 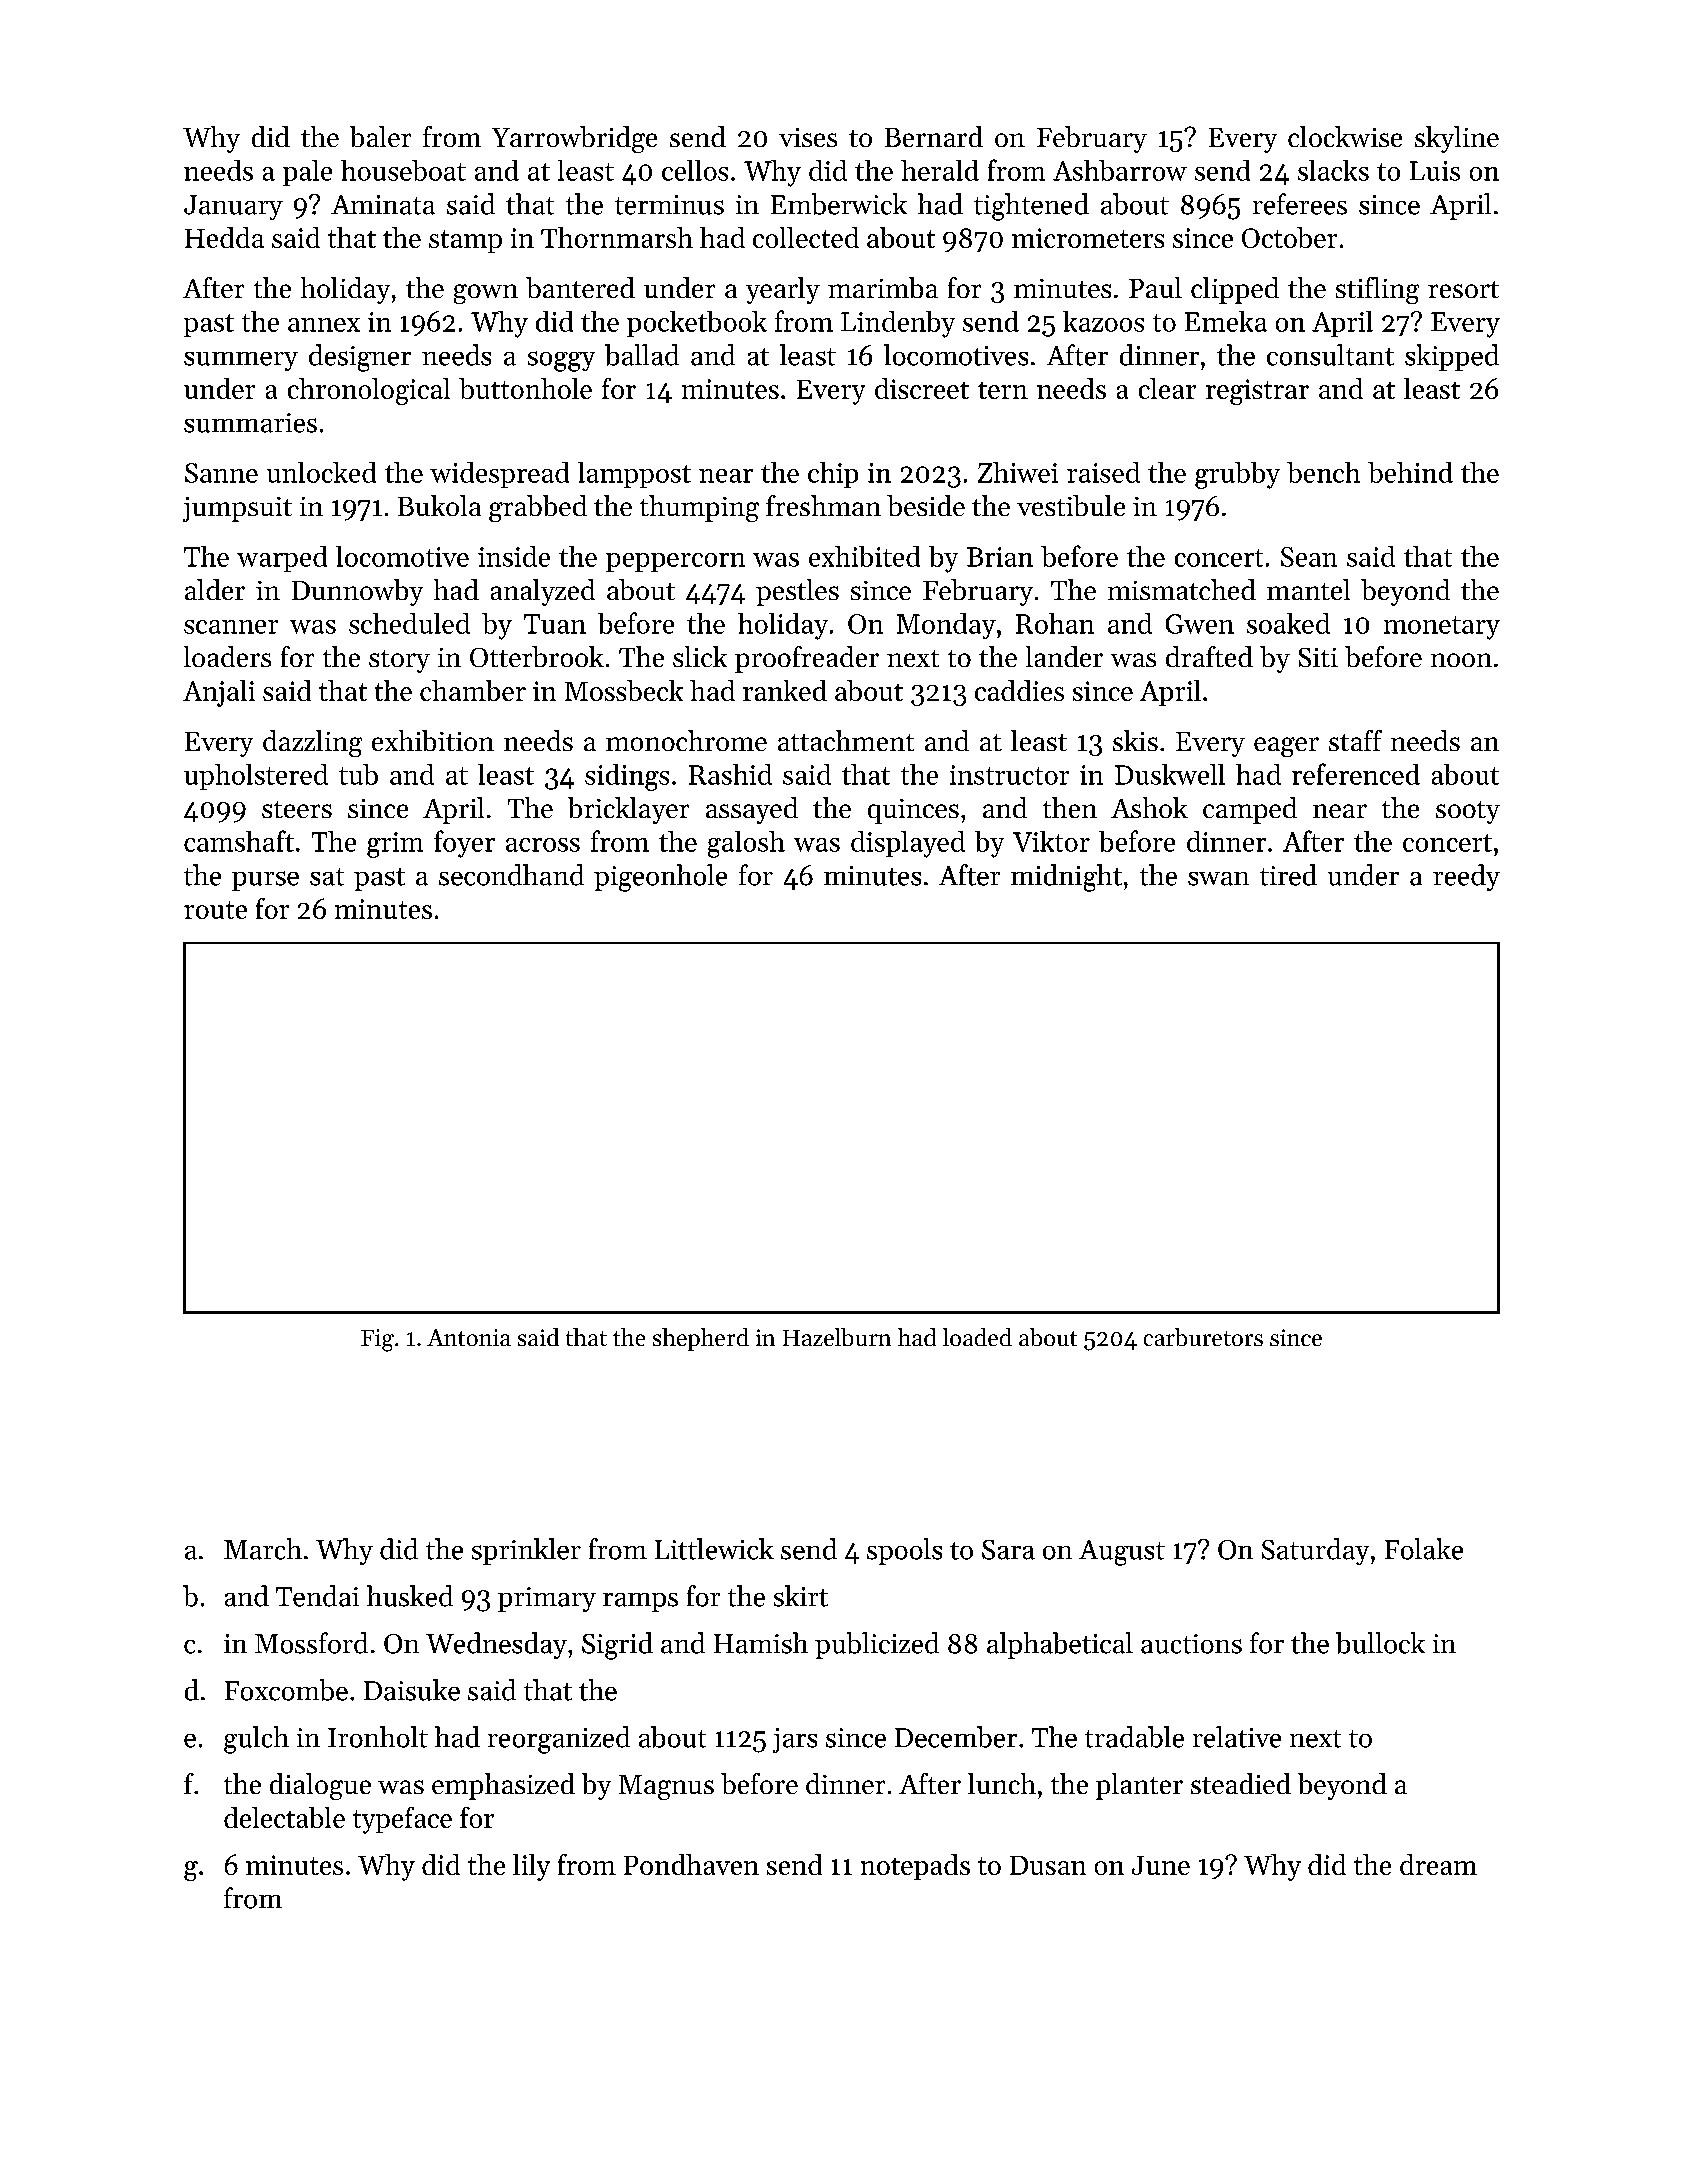 What do you see at coordinates (574, 139) in the screenshot?
I see `Yarrowbridge` at bounding box center [574, 139].
